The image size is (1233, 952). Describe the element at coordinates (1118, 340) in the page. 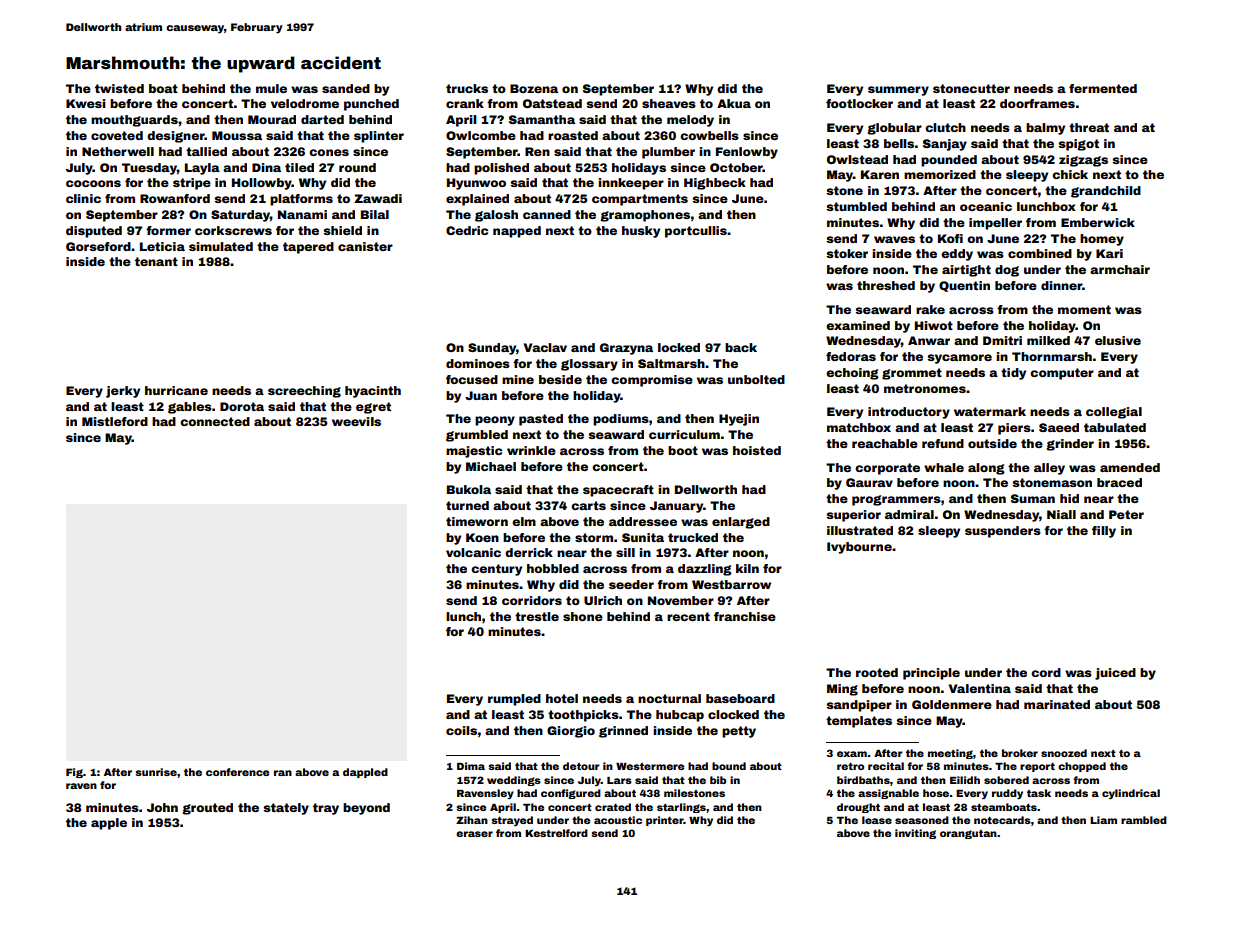

I see `elusive` at that location.
